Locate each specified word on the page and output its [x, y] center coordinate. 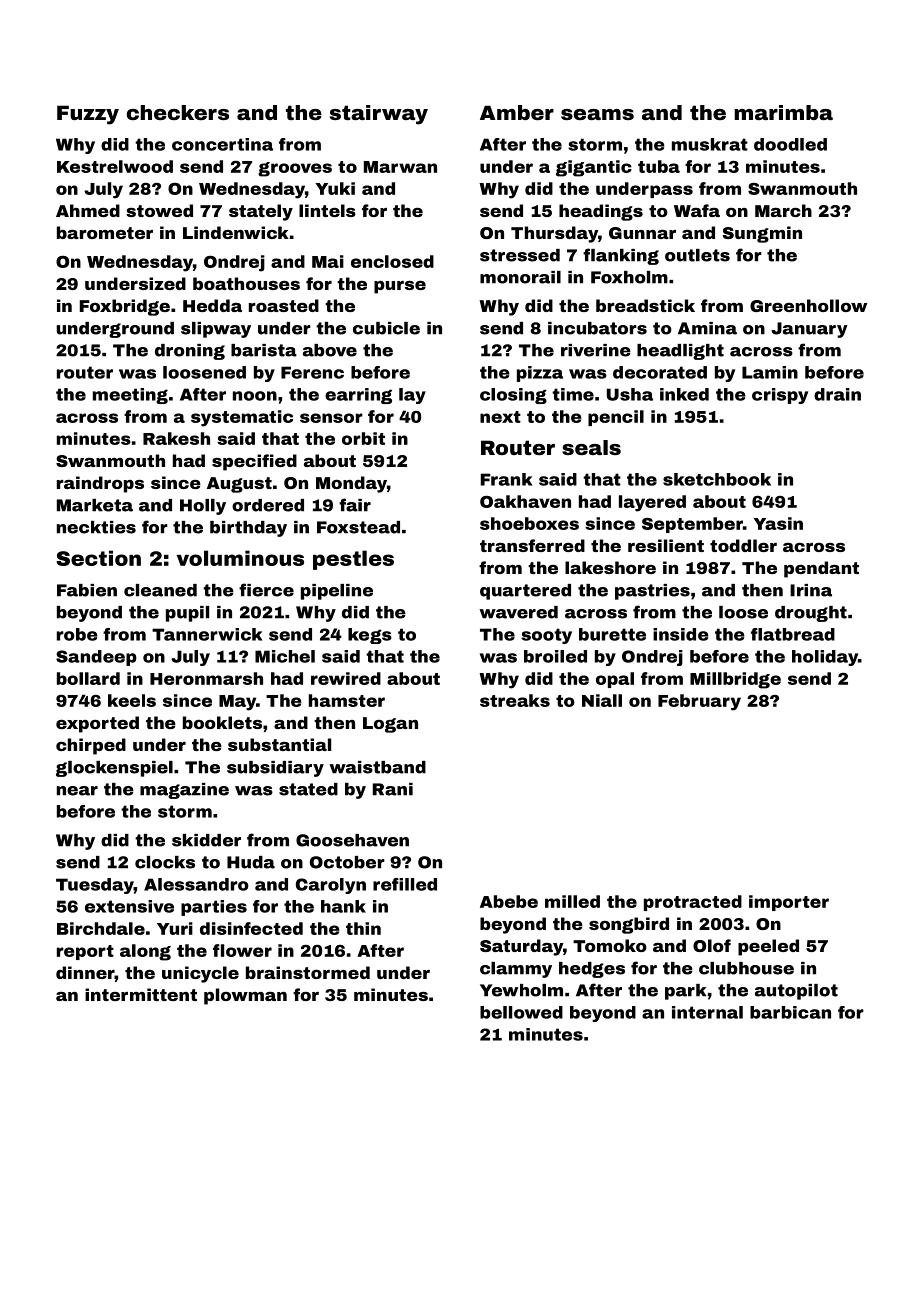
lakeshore [610, 567]
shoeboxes [529, 523]
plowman [245, 996]
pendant [821, 569]
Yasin [778, 523]
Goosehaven [352, 840]
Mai [328, 261]
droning [190, 352]
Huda [251, 862]
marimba [783, 112]
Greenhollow [808, 305]
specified [254, 462]
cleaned [160, 590]
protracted [693, 903]
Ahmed [88, 210]
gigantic [594, 168]
